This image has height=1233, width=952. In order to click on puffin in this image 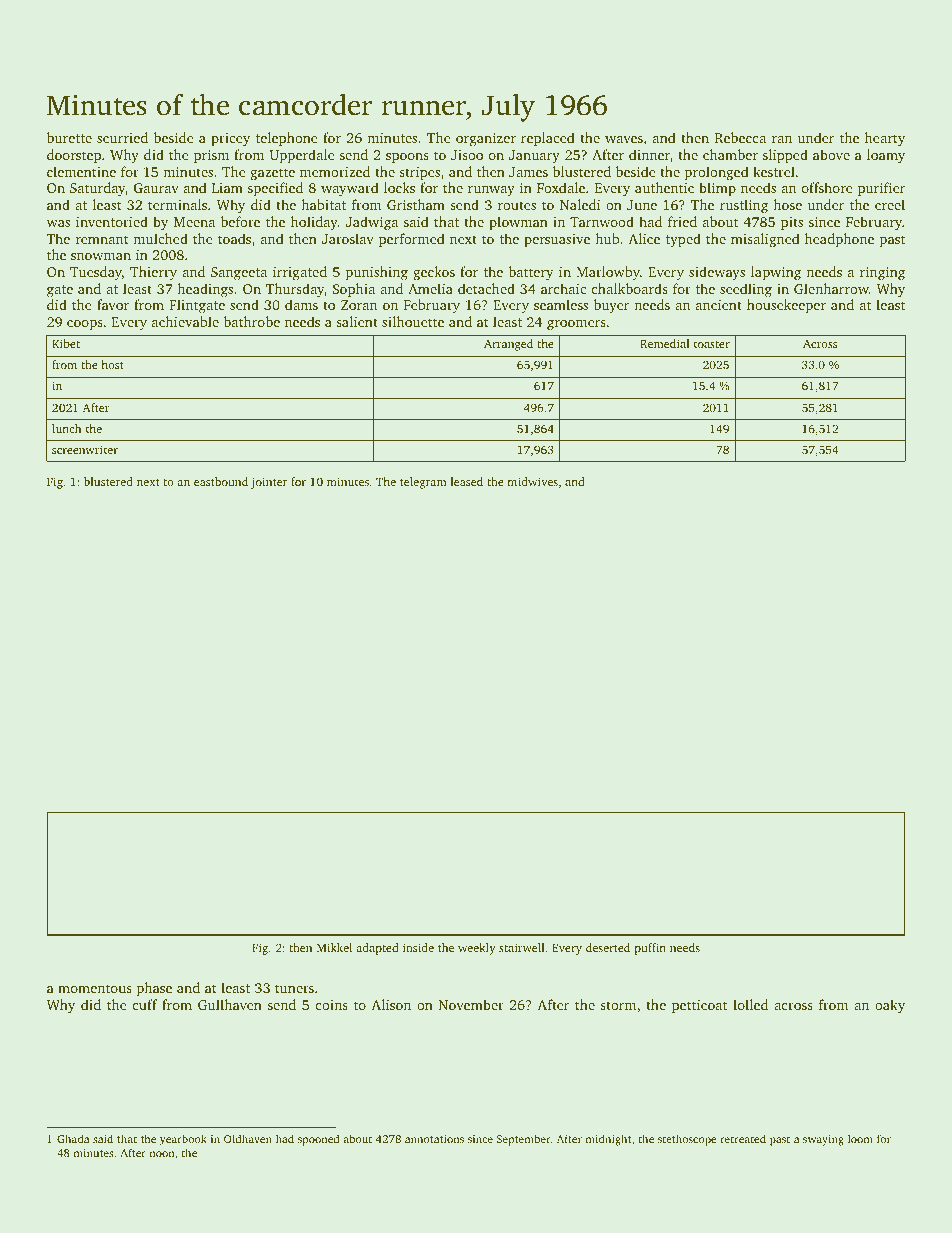, I will do `click(650, 949)`.
